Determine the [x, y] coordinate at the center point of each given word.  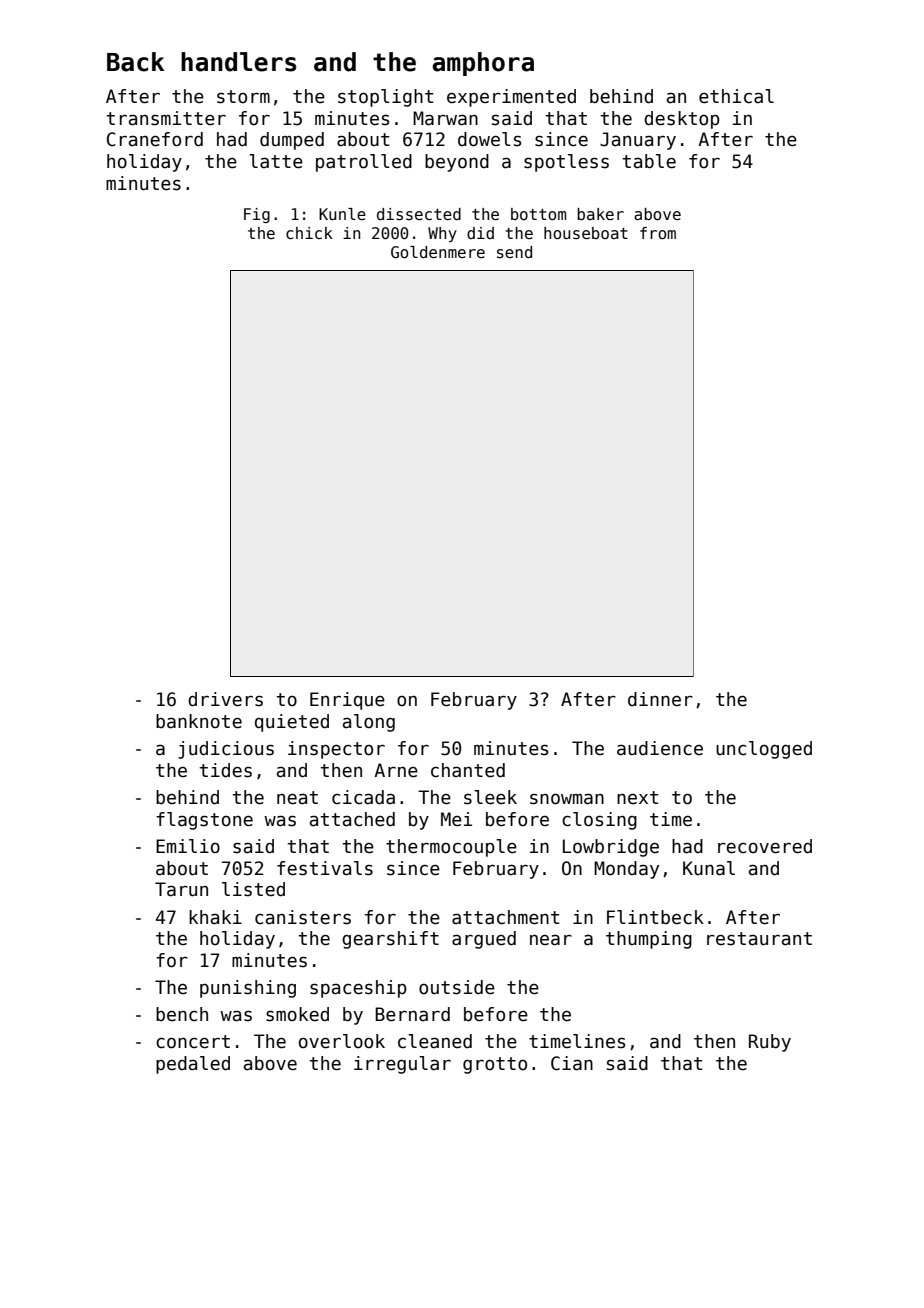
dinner [660, 699]
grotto [495, 1065]
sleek [490, 797]
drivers [225, 699]
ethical [736, 96]
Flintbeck [655, 917]
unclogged [764, 750]
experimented [511, 98]
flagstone [204, 821]
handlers [238, 62]
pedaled [193, 1065]
